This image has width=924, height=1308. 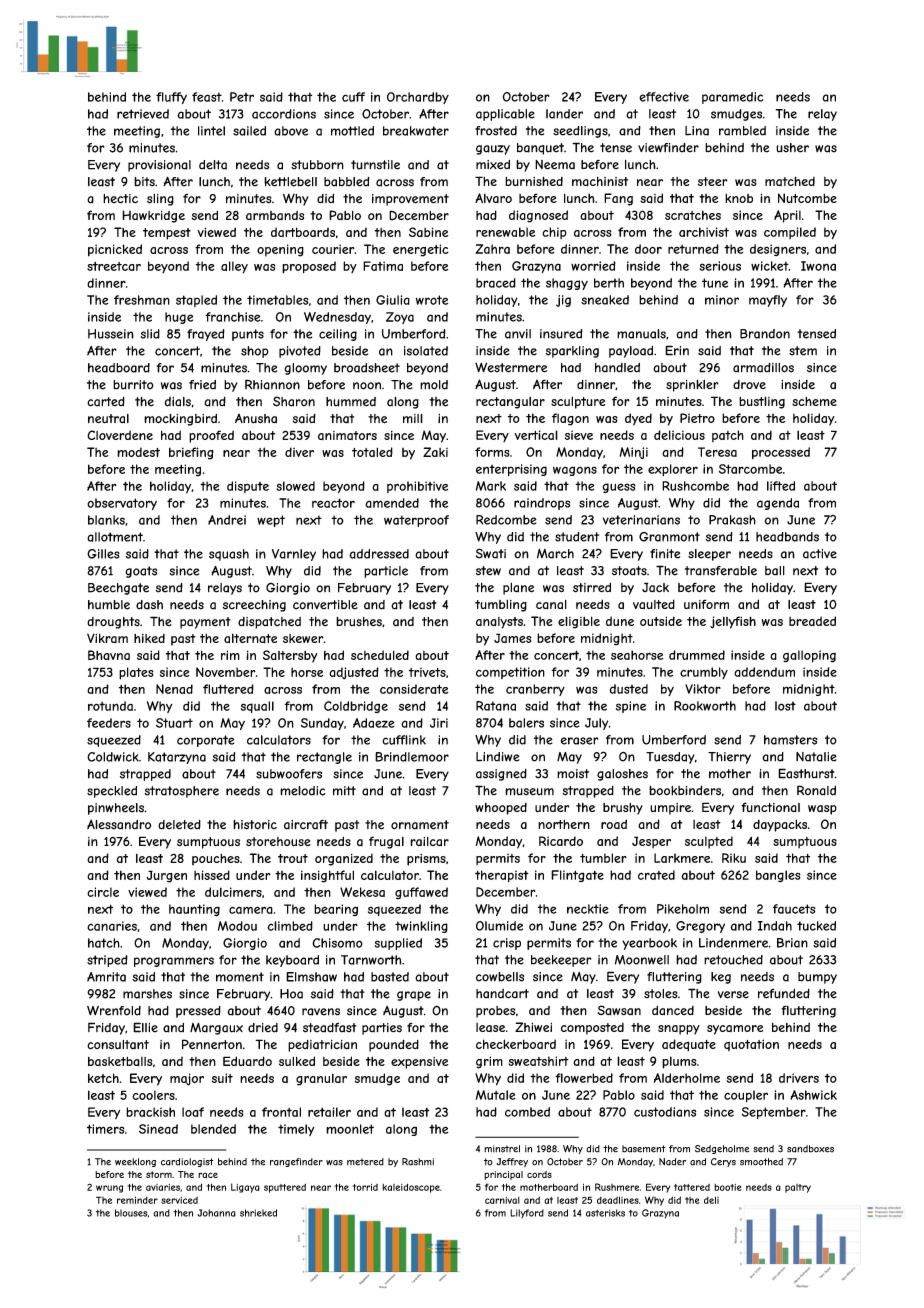 I want to click on ketch, so click(x=103, y=1078).
